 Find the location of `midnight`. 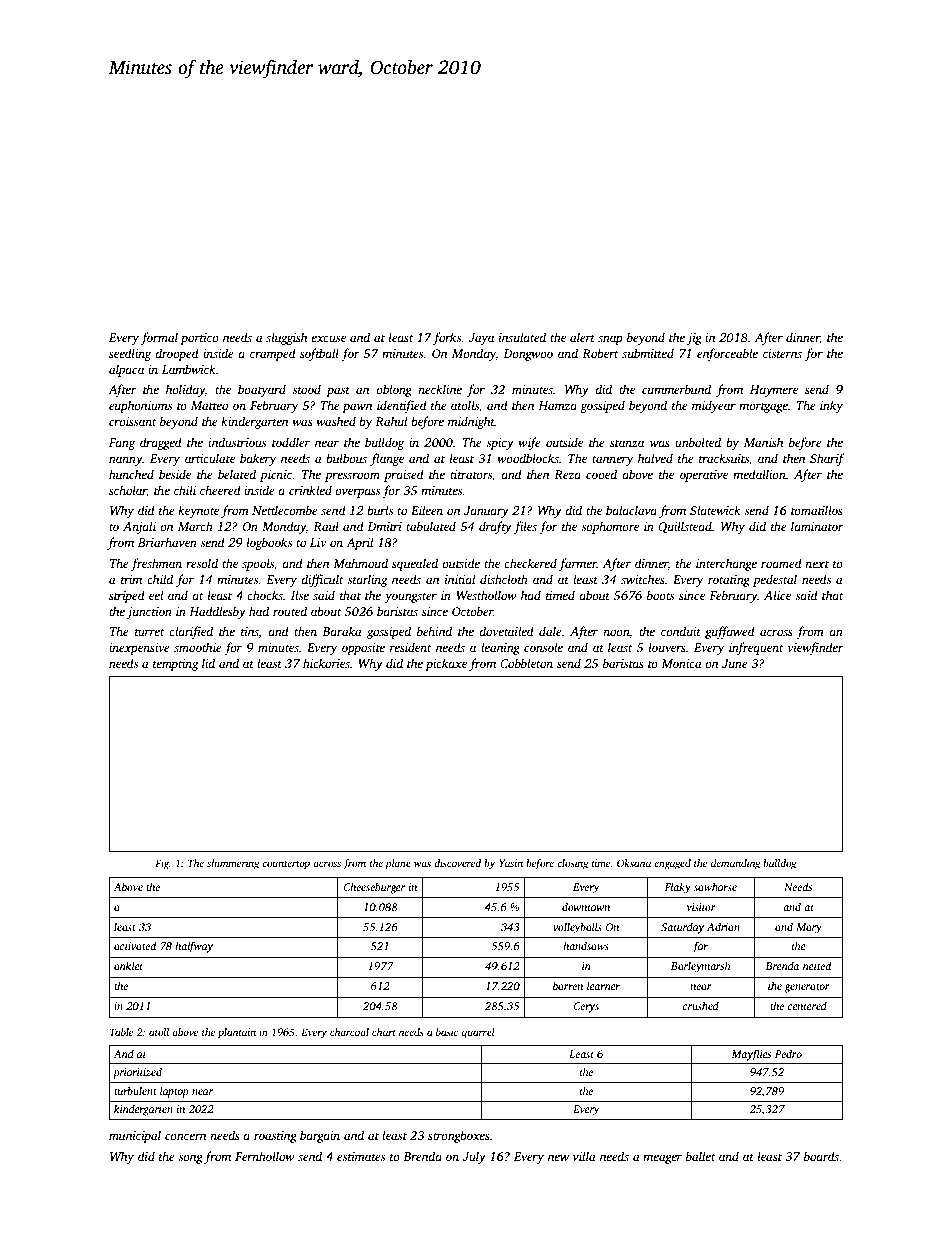

midnight is located at coordinates (471, 422).
